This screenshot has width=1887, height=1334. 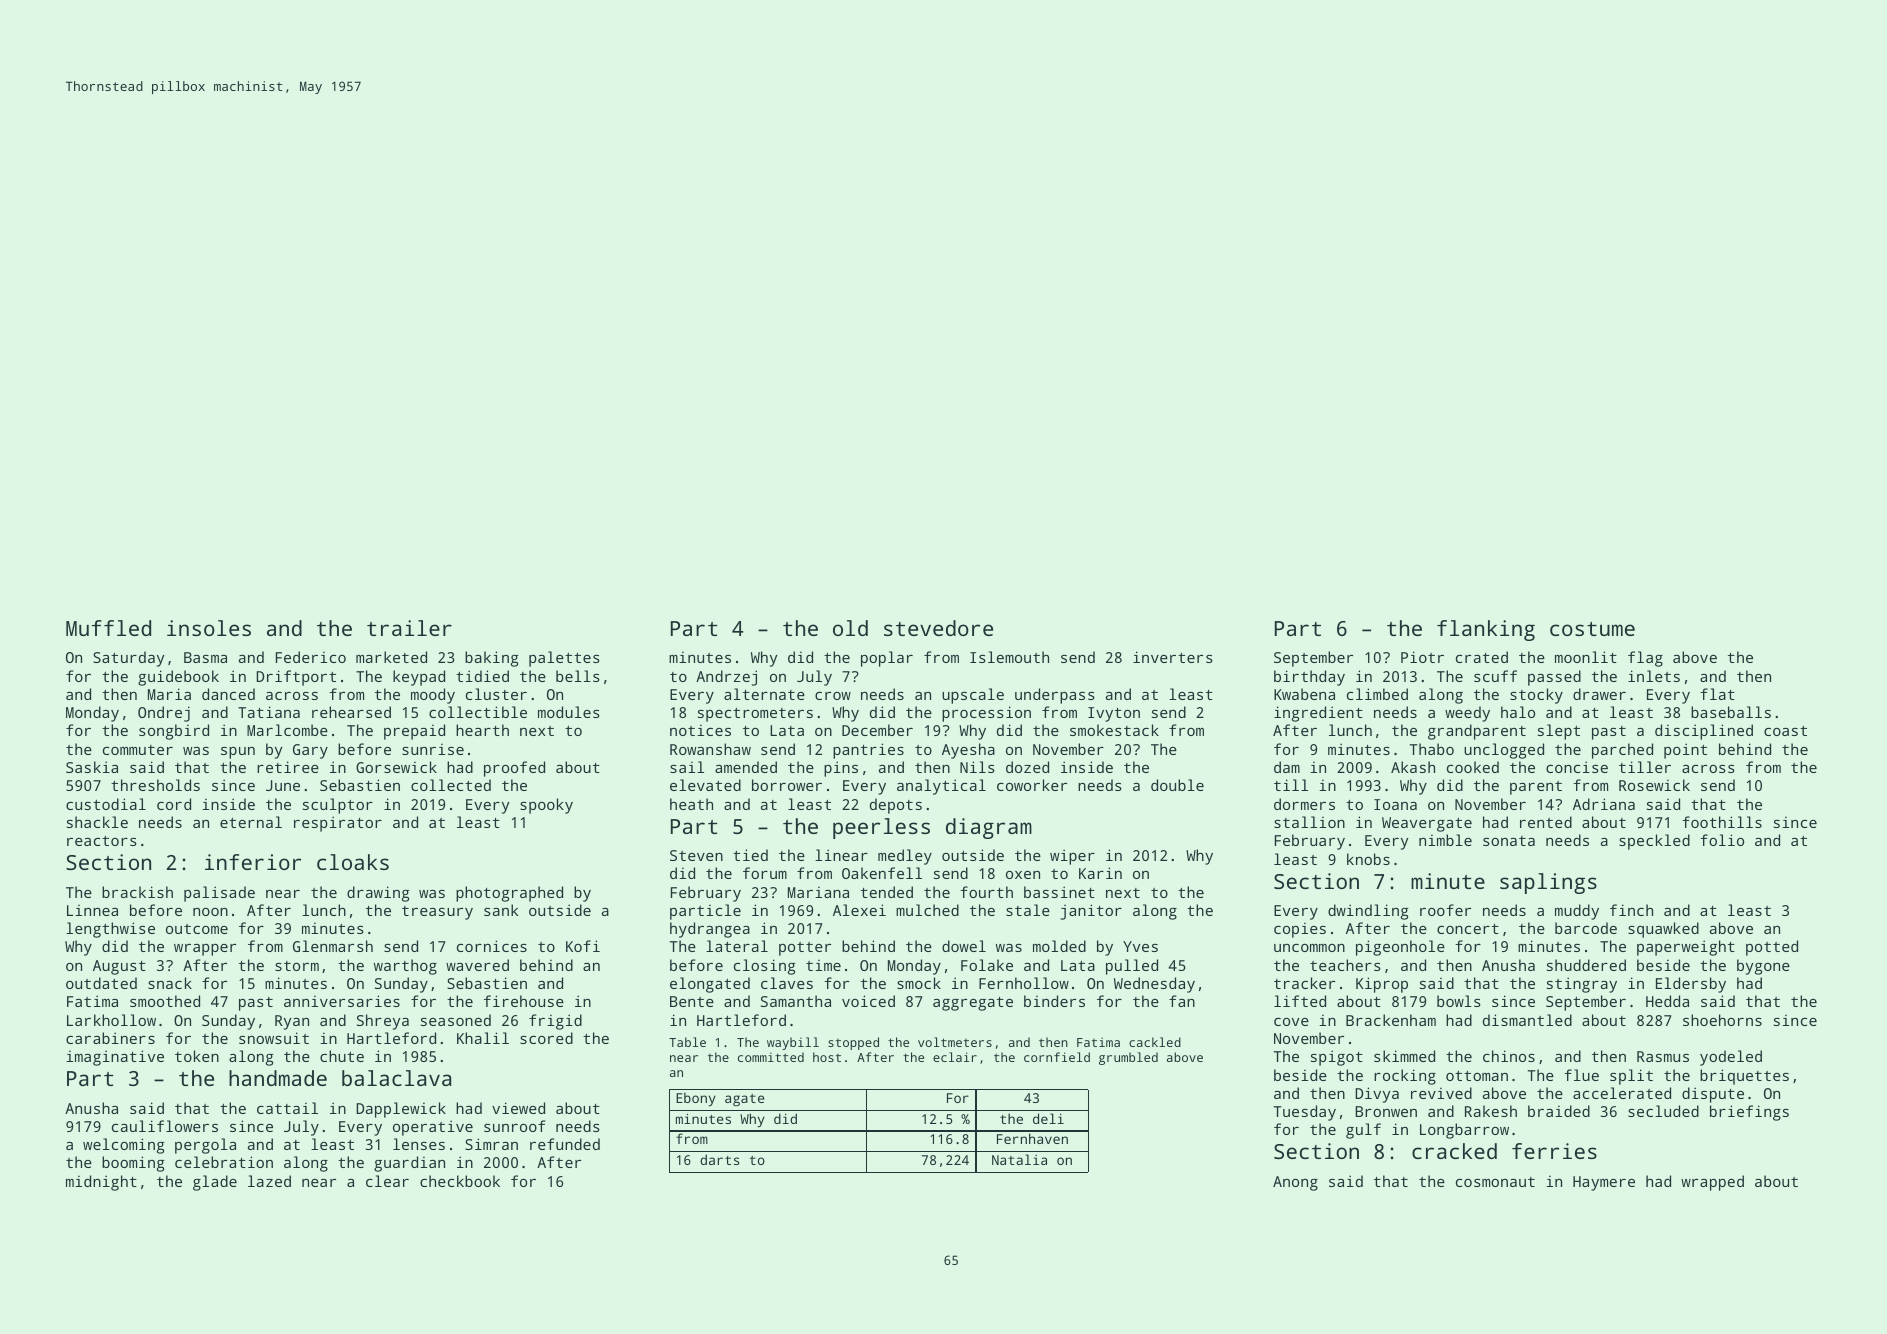 What do you see at coordinates (1554, 1151) in the screenshot?
I see `ferries` at bounding box center [1554, 1151].
